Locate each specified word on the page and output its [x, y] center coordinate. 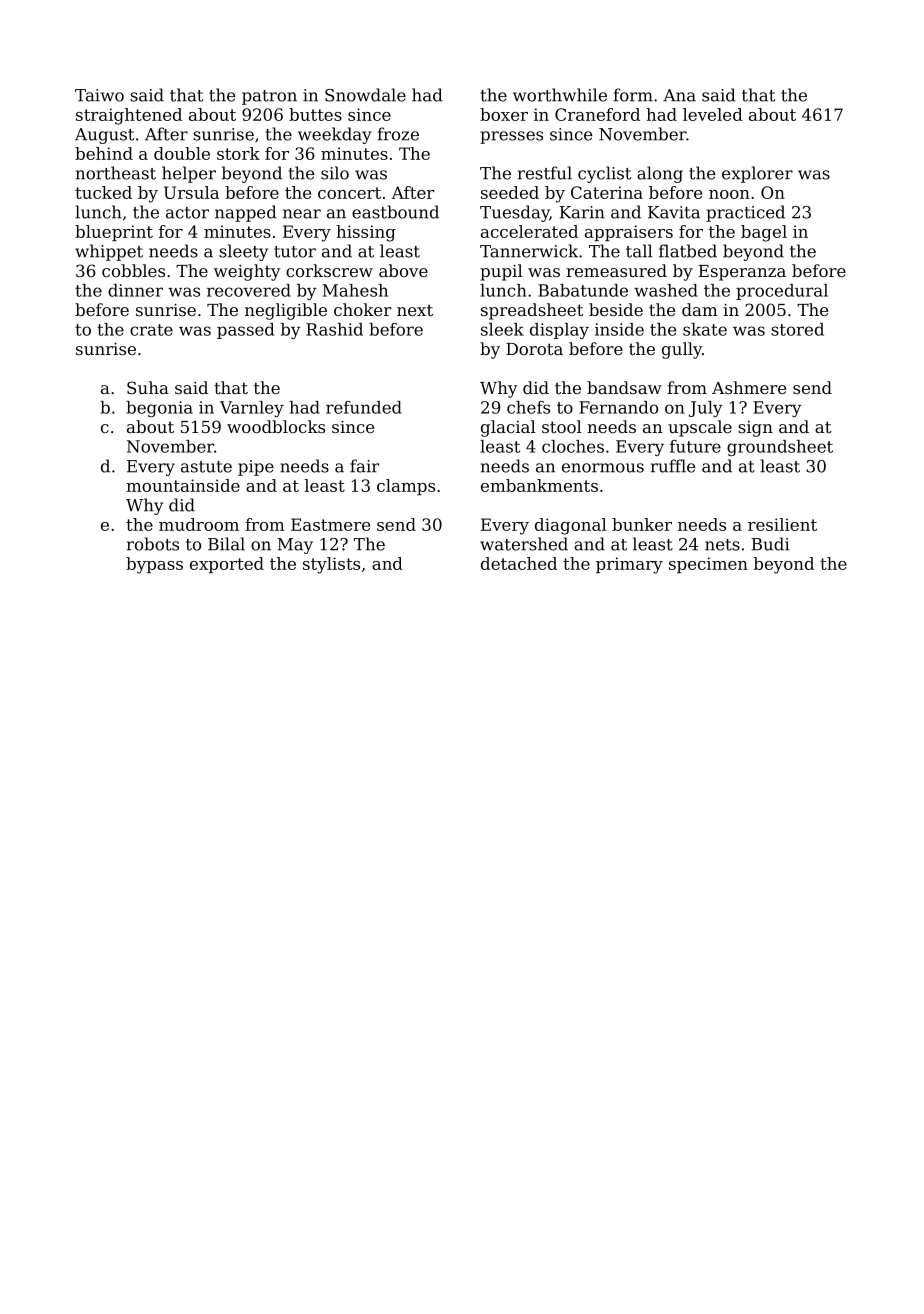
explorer [757, 174]
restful [545, 173]
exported [227, 565]
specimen [708, 565]
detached [519, 563]
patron [269, 97]
